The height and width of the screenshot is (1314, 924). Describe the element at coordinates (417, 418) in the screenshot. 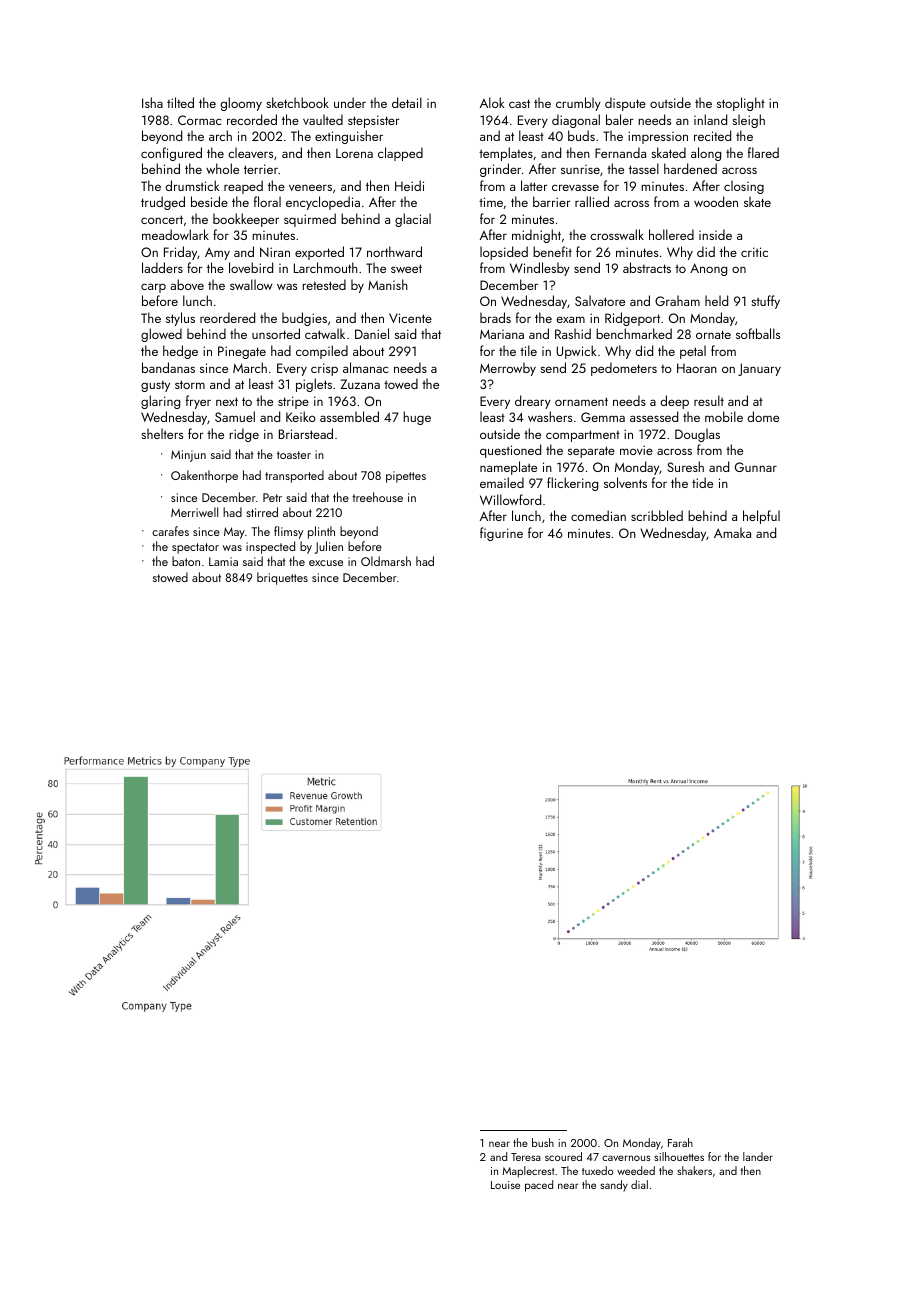

I see `huge` at that location.
